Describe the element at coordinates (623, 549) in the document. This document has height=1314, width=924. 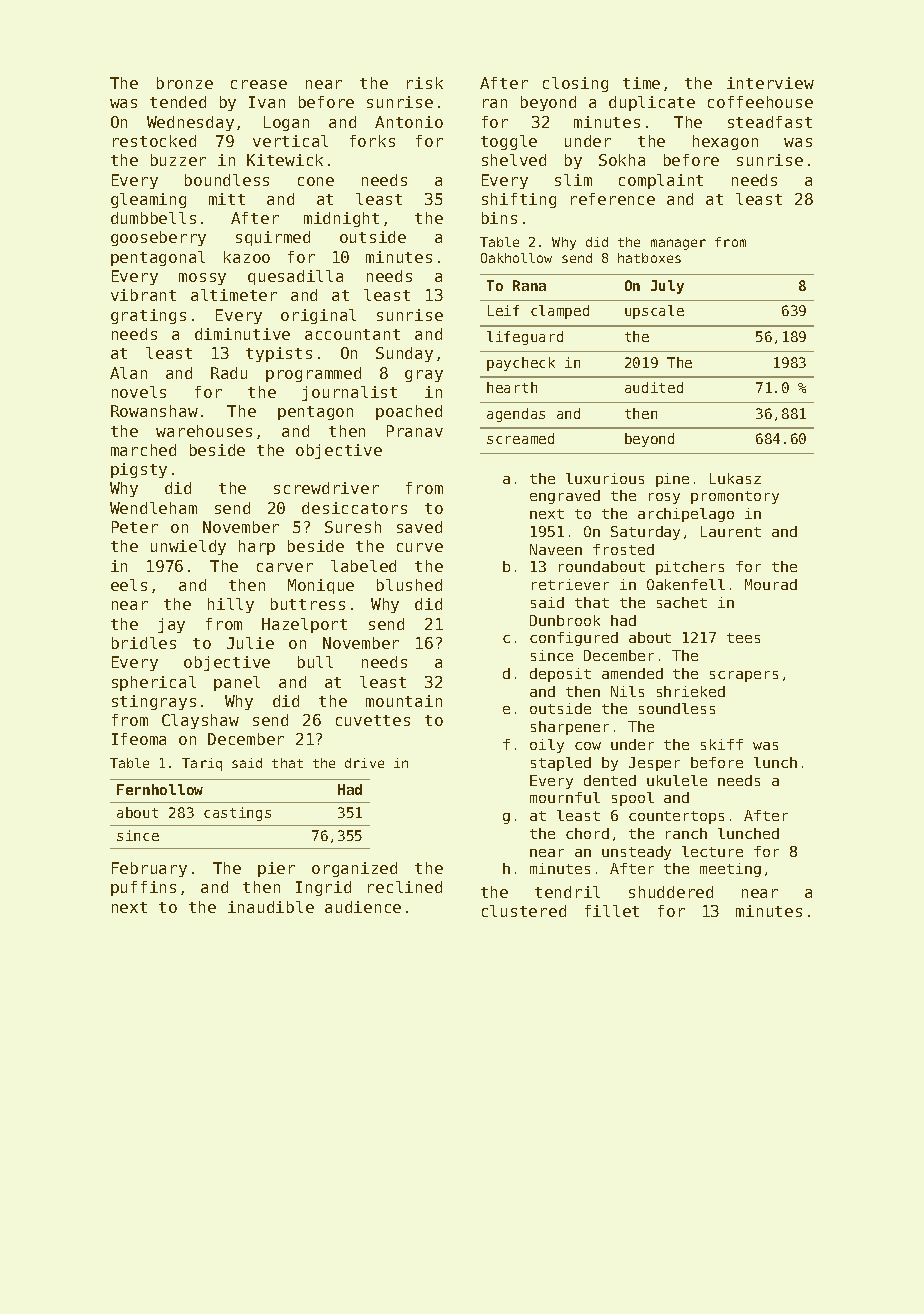
I see `frosted` at that location.
